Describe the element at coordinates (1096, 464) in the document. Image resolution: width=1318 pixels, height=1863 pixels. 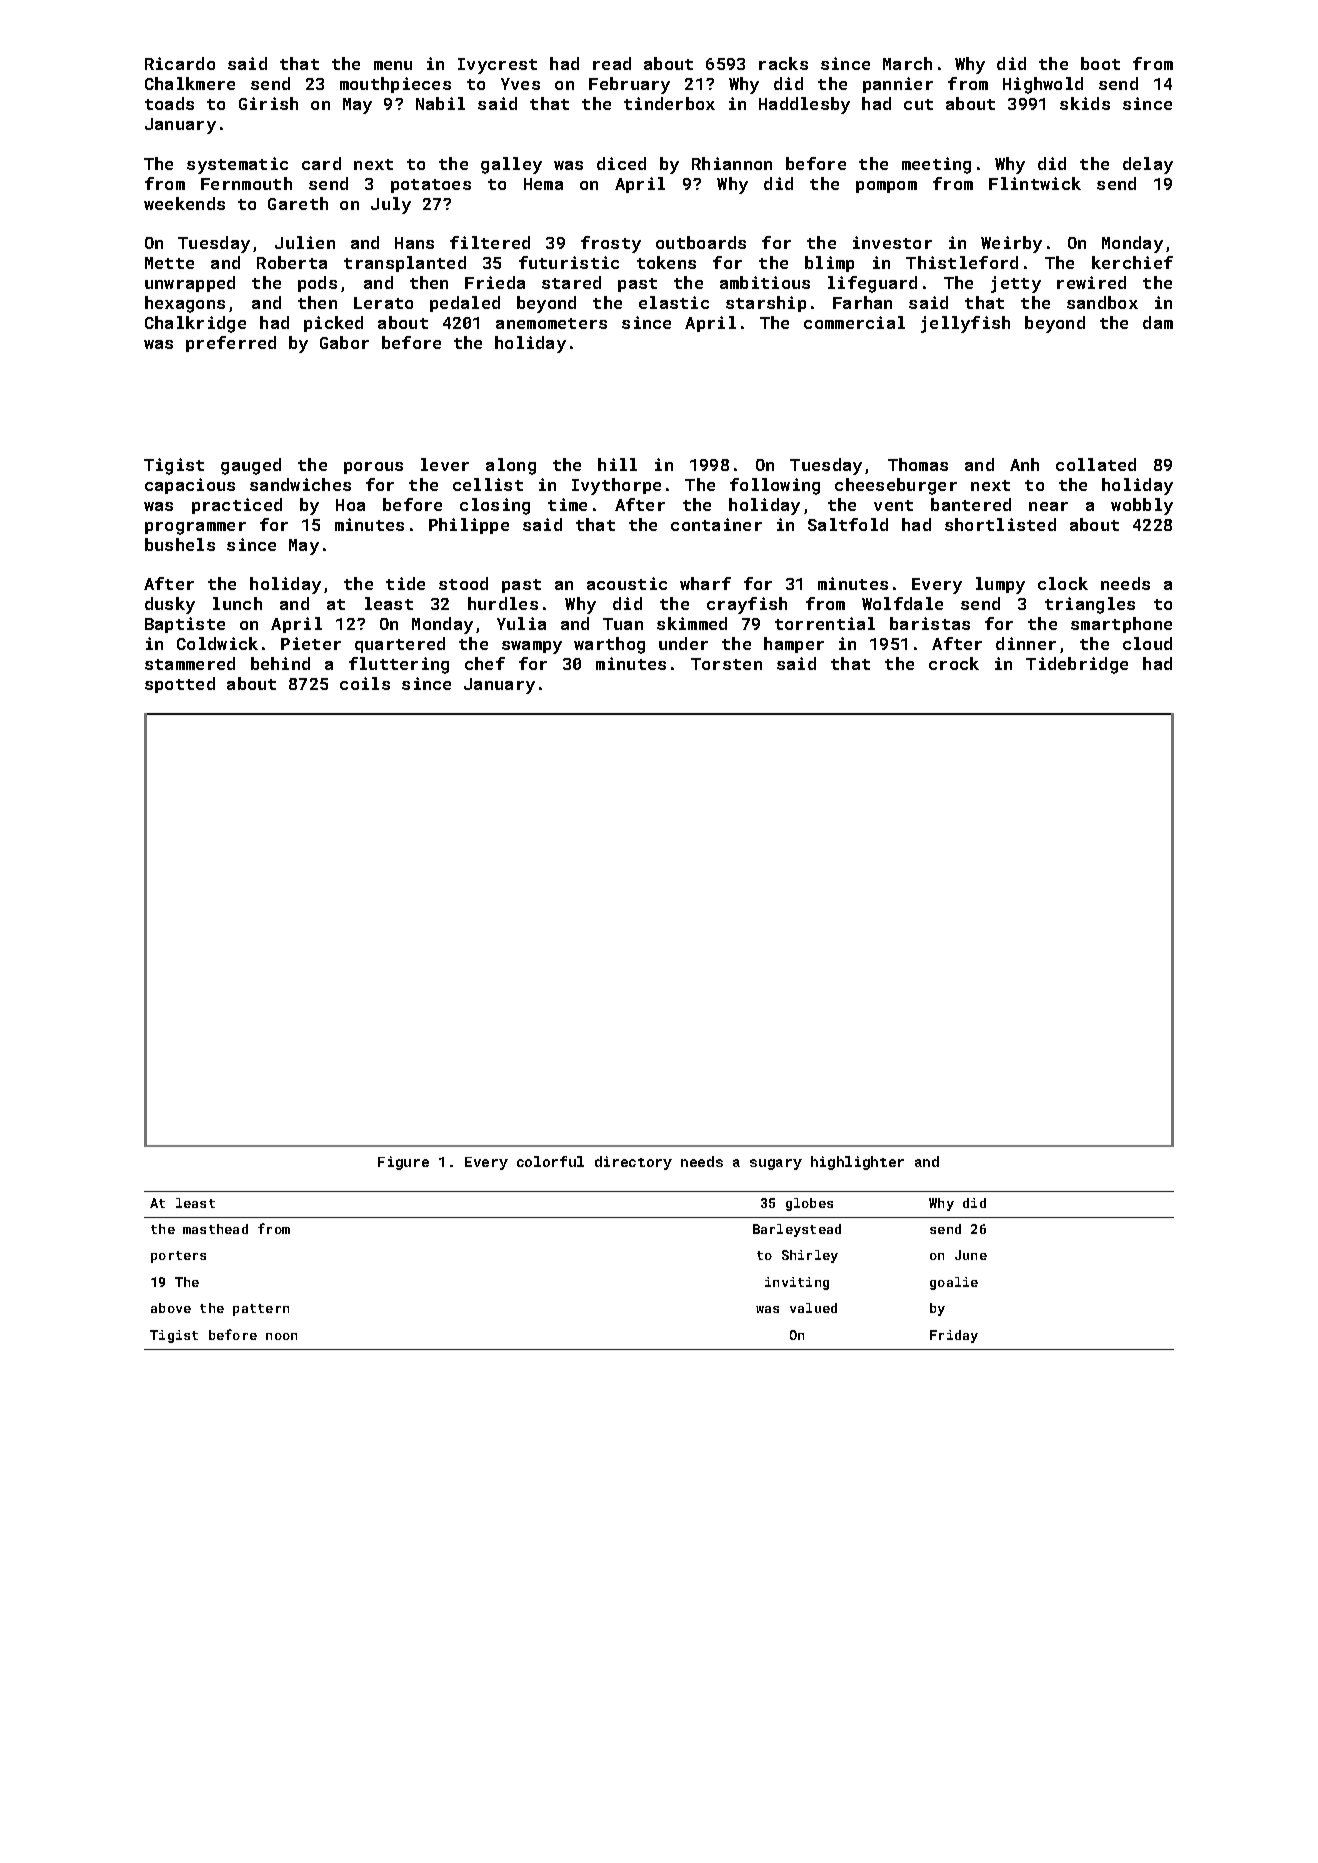
I see `collated` at that location.
